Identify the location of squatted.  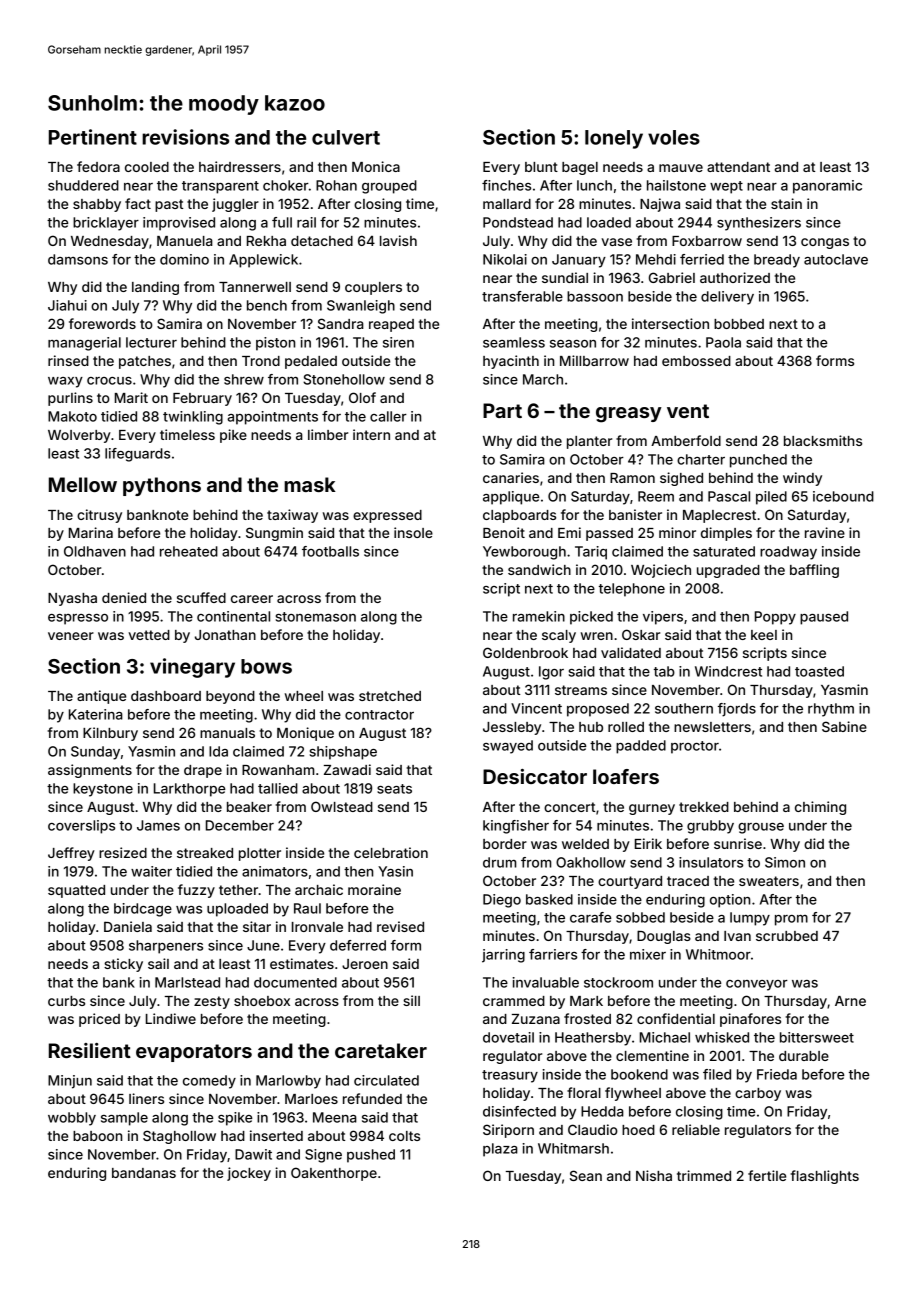
(76, 891).
